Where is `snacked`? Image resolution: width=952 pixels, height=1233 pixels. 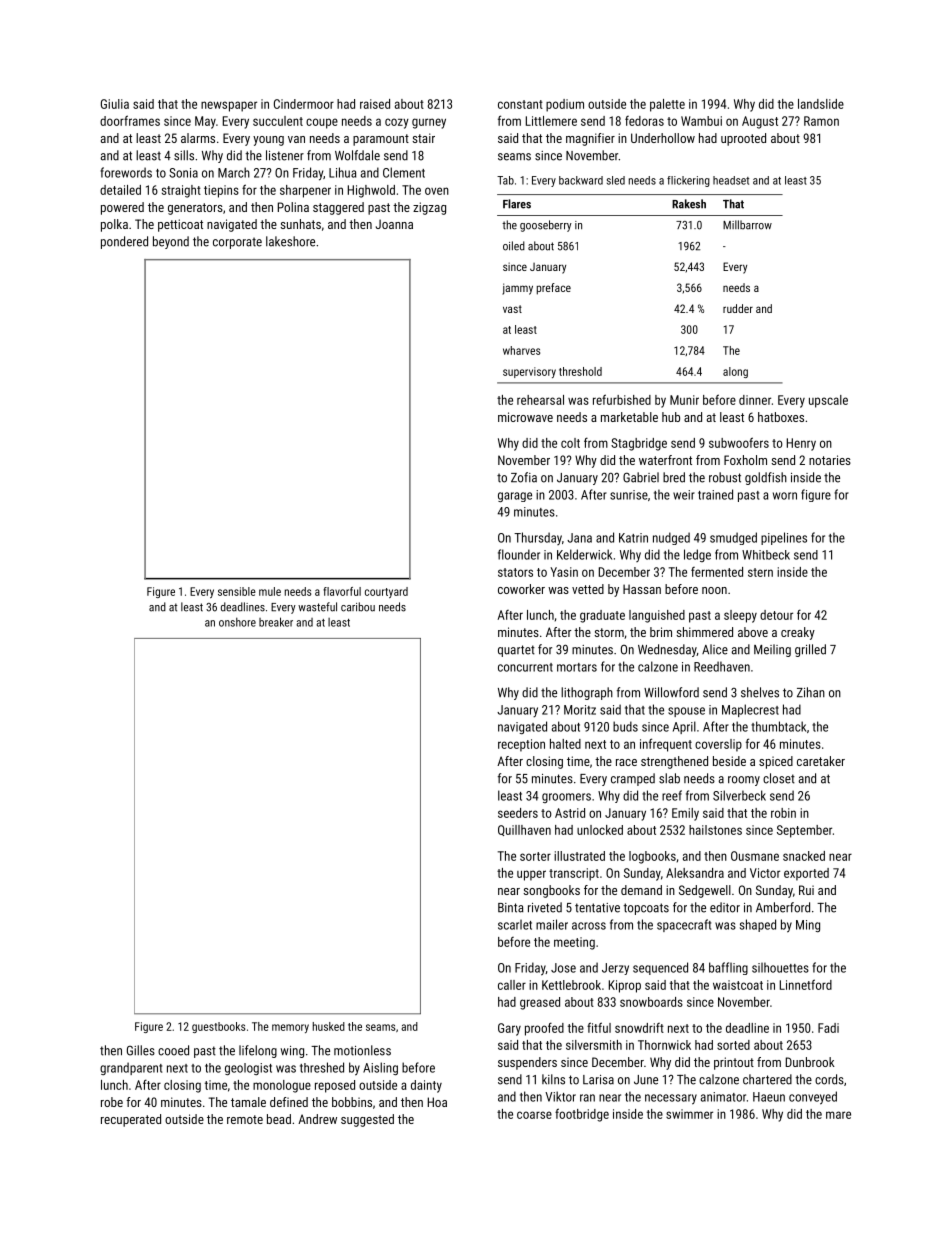 snacked is located at coordinates (804, 856).
